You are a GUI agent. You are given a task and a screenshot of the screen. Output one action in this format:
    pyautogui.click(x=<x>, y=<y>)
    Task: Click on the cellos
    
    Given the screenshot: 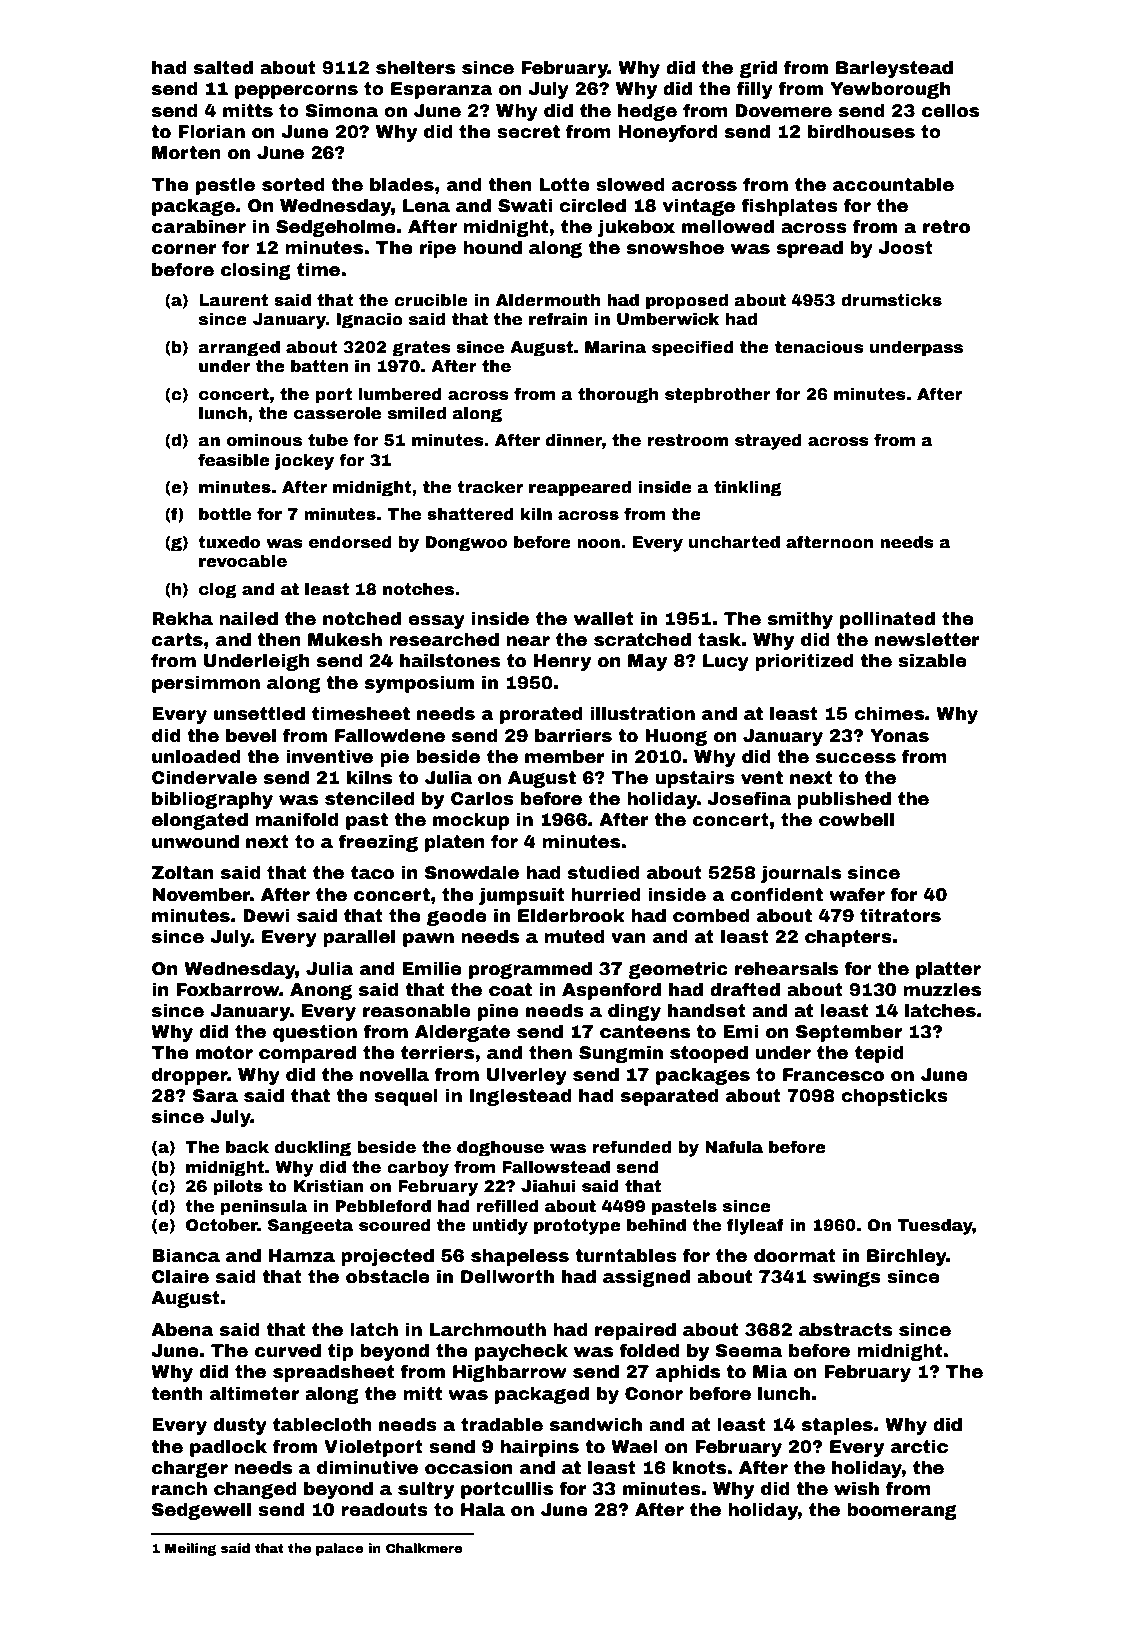 What is the action you would take?
    pyautogui.click(x=950, y=111)
